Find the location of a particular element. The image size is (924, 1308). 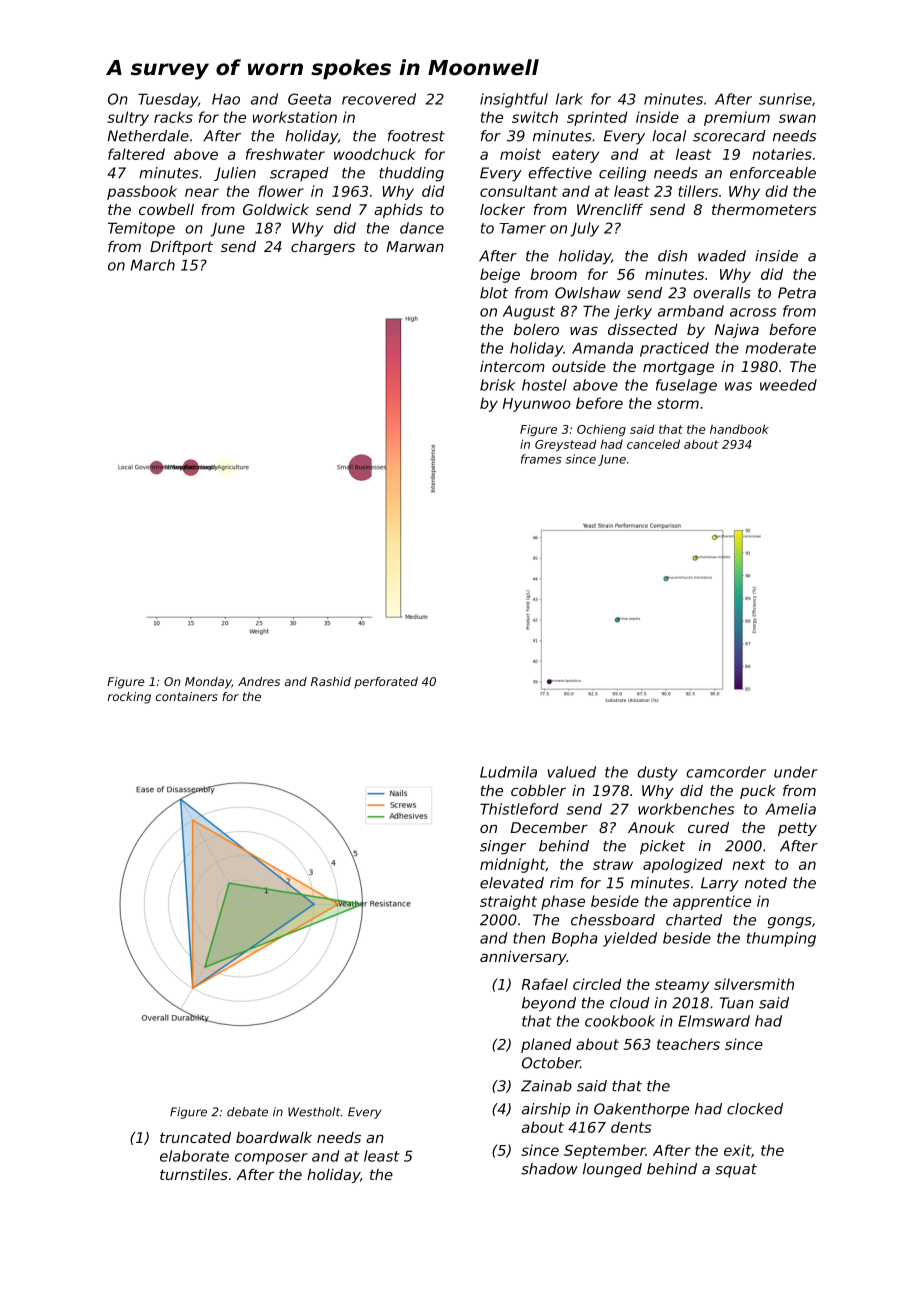

brisk is located at coordinates (497, 385).
